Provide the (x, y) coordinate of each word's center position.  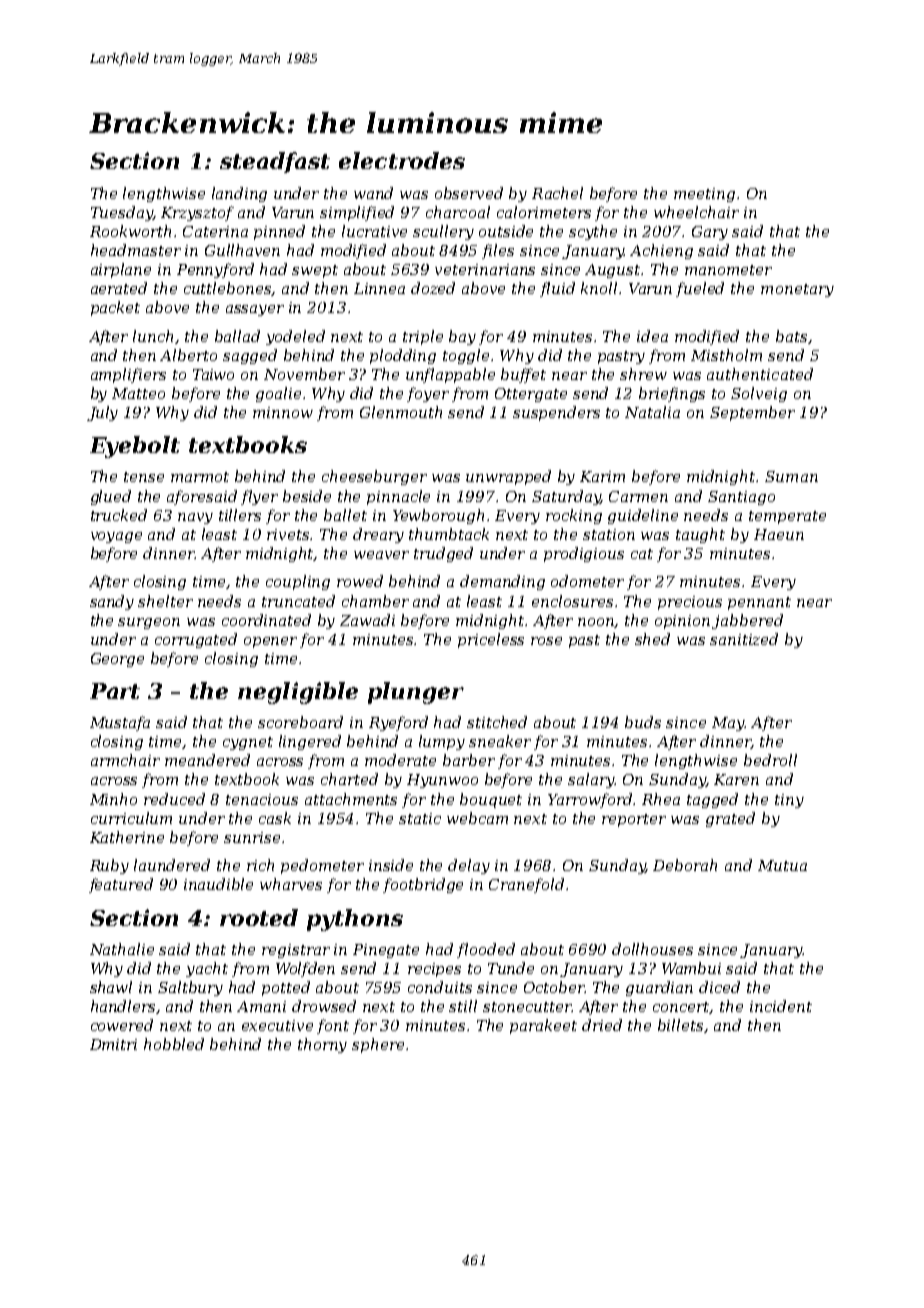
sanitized (744, 639)
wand (373, 193)
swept (315, 271)
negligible (298, 693)
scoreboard (300, 722)
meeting (704, 195)
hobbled (174, 1044)
